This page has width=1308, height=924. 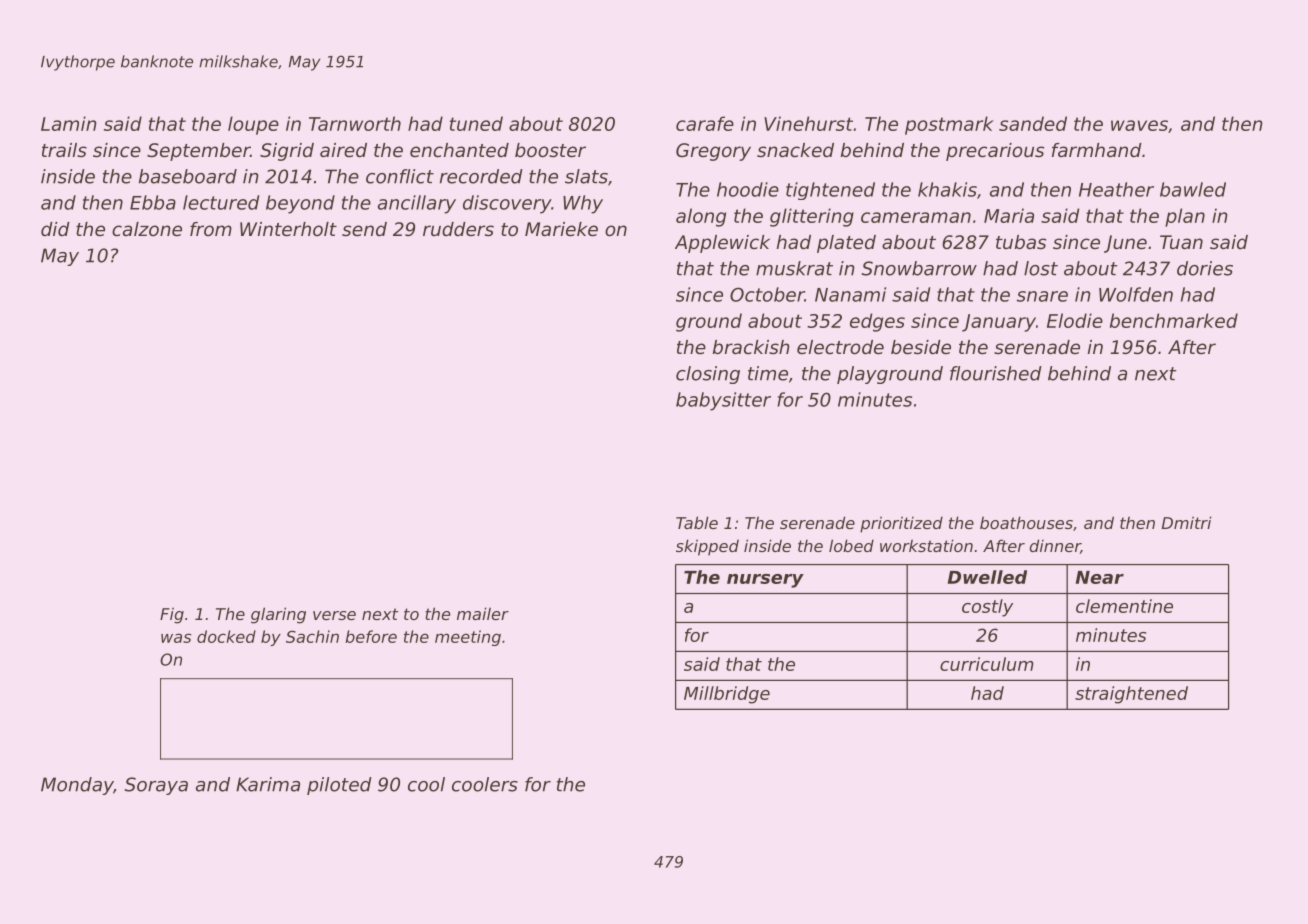 I want to click on Winterholt, so click(x=288, y=229).
